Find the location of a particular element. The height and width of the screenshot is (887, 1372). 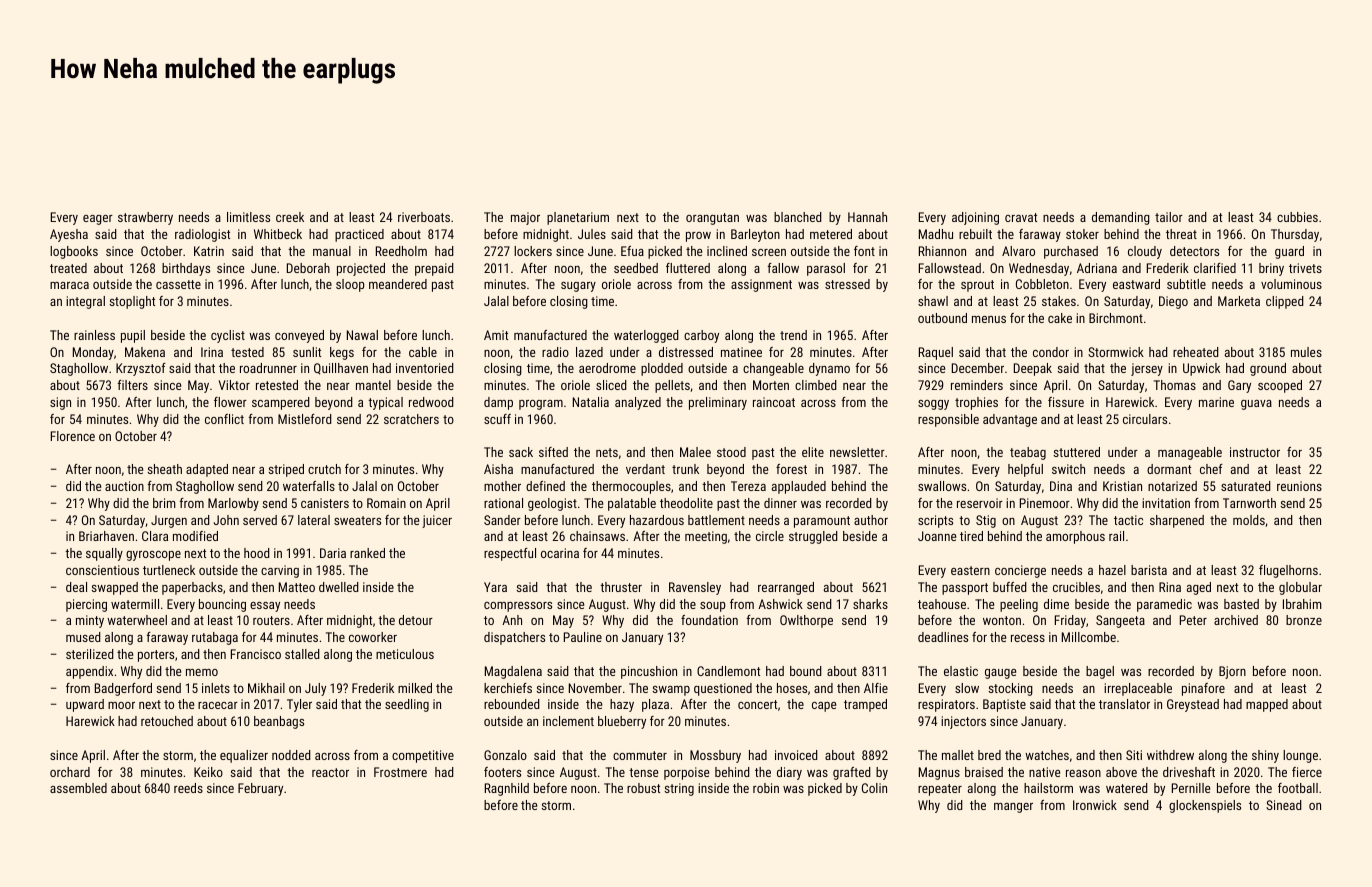

projected is located at coordinates (361, 269).
